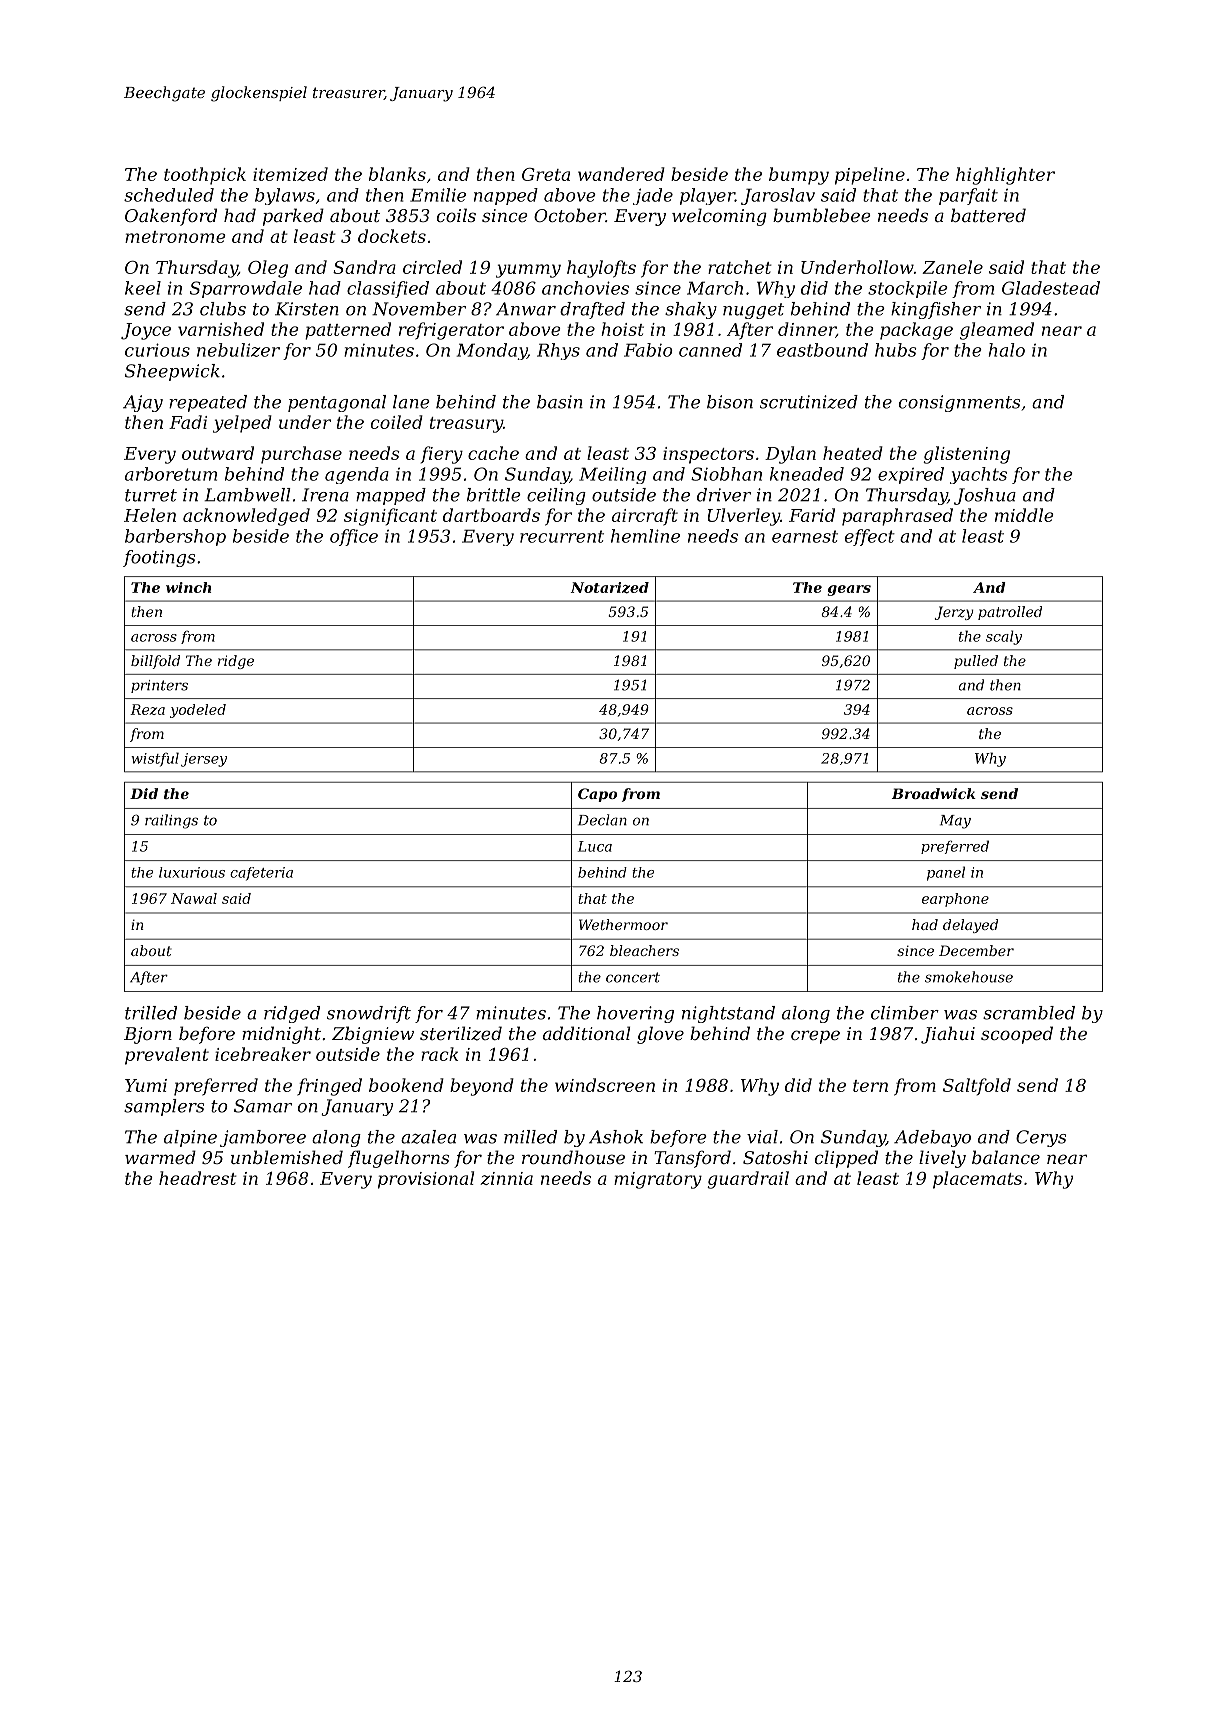 The image size is (1227, 1735). I want to click on climber, so click(905, 1013).
